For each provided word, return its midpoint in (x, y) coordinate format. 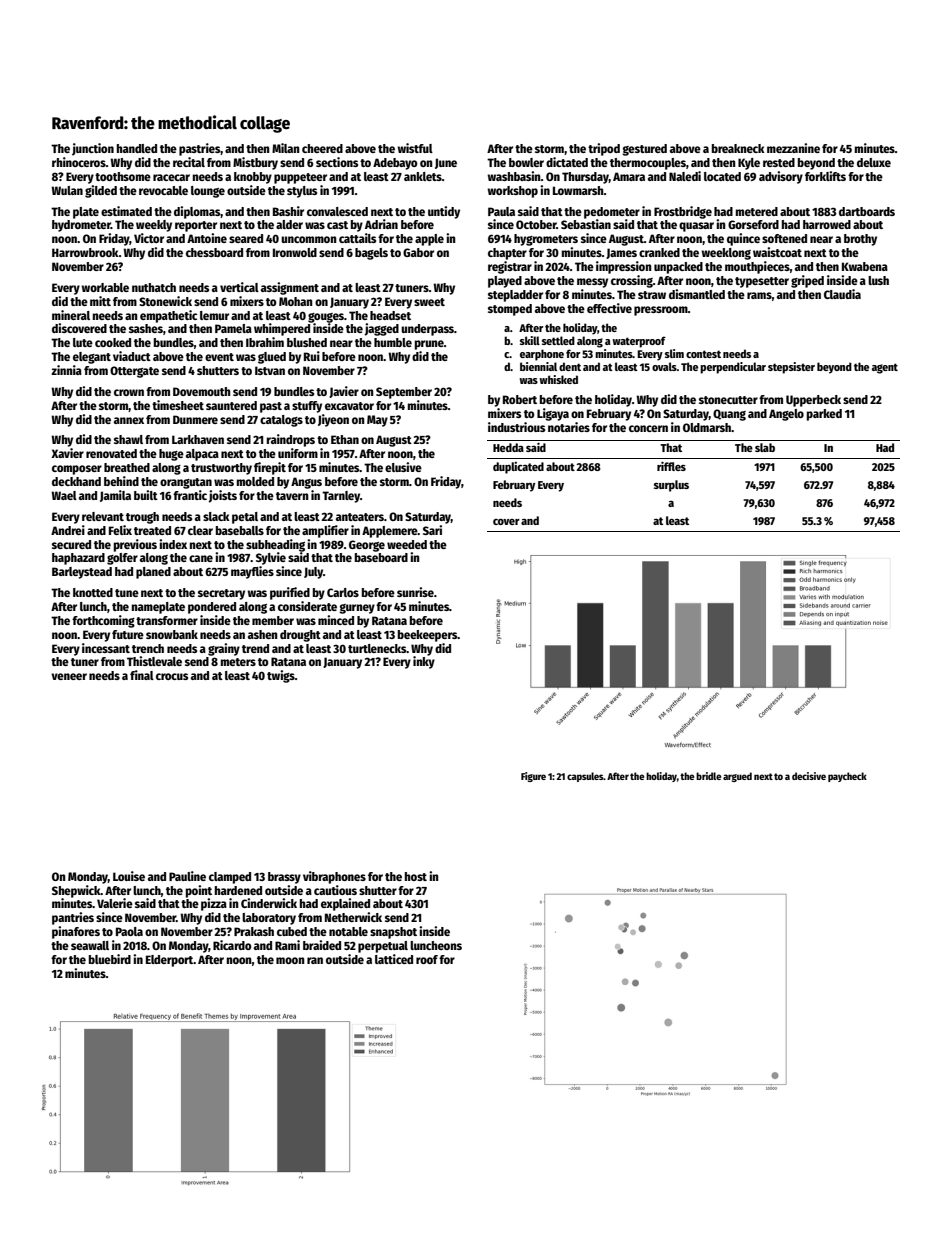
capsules (585, 777)
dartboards (867, 211)
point (199, 891)
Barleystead (82, 573)
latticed (394, 959)
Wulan (67, 190)
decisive (809, 776)
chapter (507, 254)
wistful (415, 148)
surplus (671, 486)
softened (784, 238)
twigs (281, 676)
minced (336, 620)
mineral (71, 315)
